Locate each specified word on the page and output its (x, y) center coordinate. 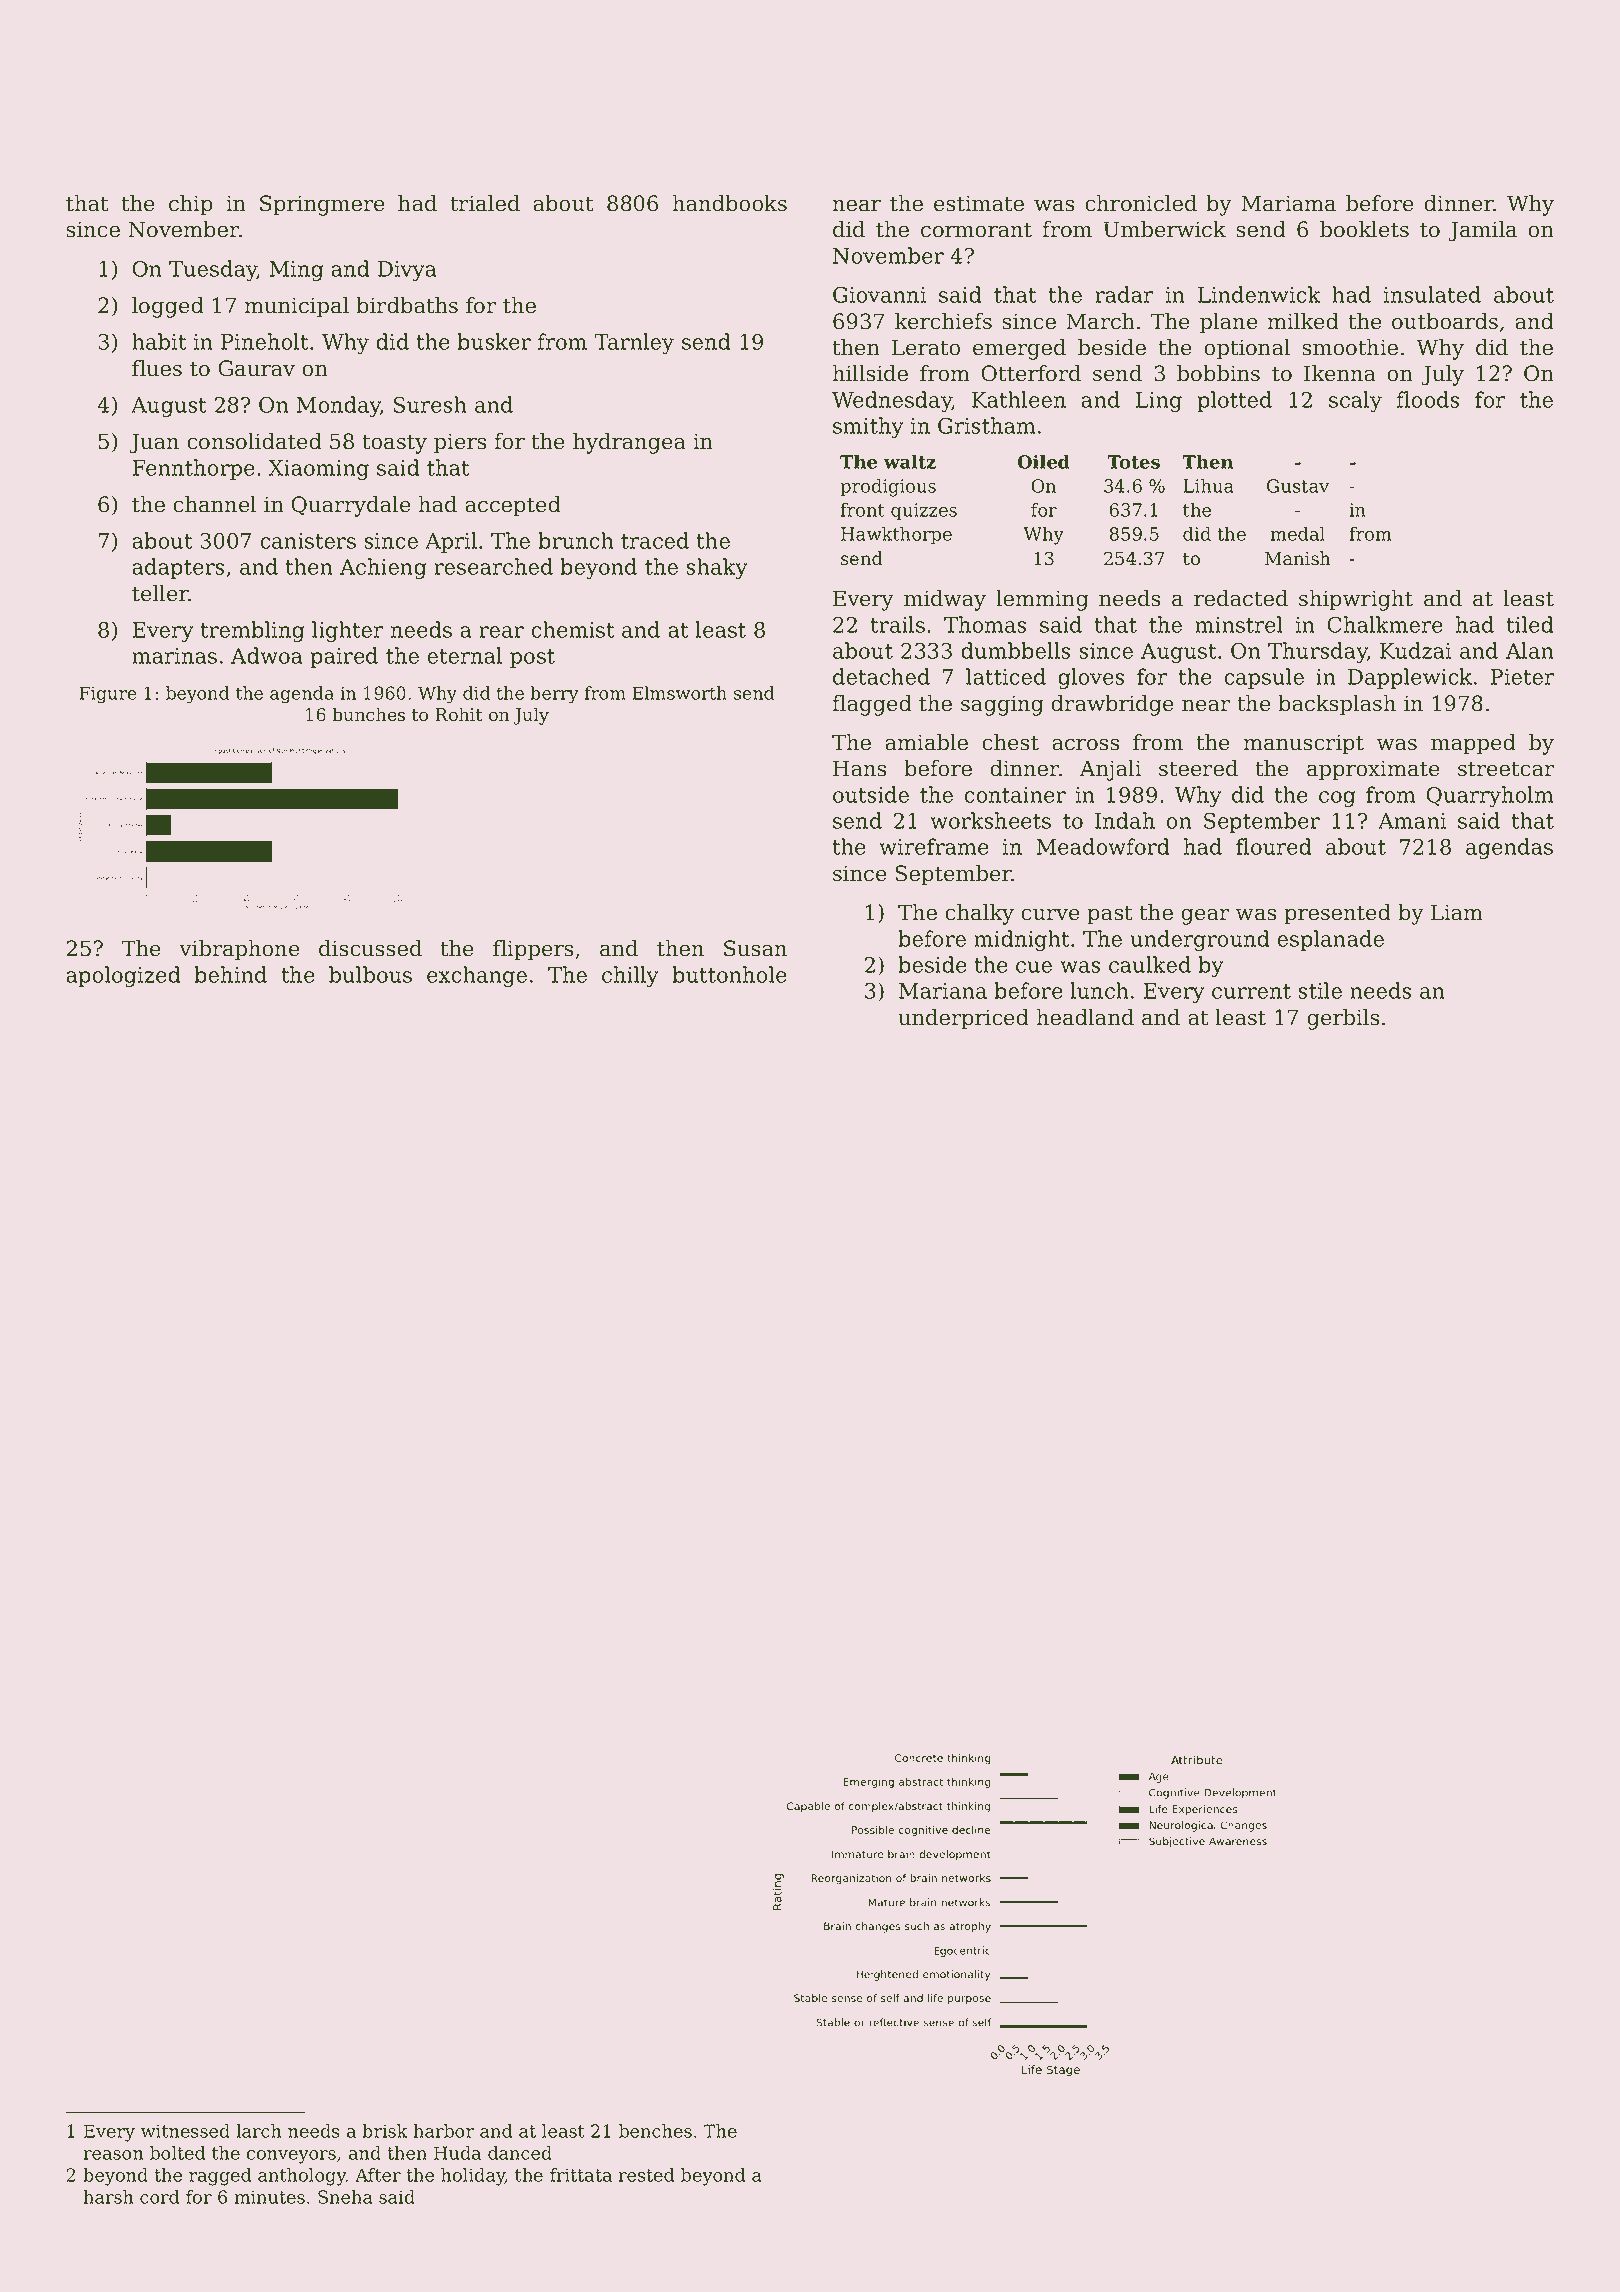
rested (646, 2175)
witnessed (185, 2131)
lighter (347, 631)
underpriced (963, 1019)
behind (230, 974)
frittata (581, 2175)
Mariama (1288, 203)
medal (1297, 534)
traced (655, 540)
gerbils (1343, 1019)
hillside (870, 373)
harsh (108, 2197)
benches (655, 2131)
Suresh (430, 404)
